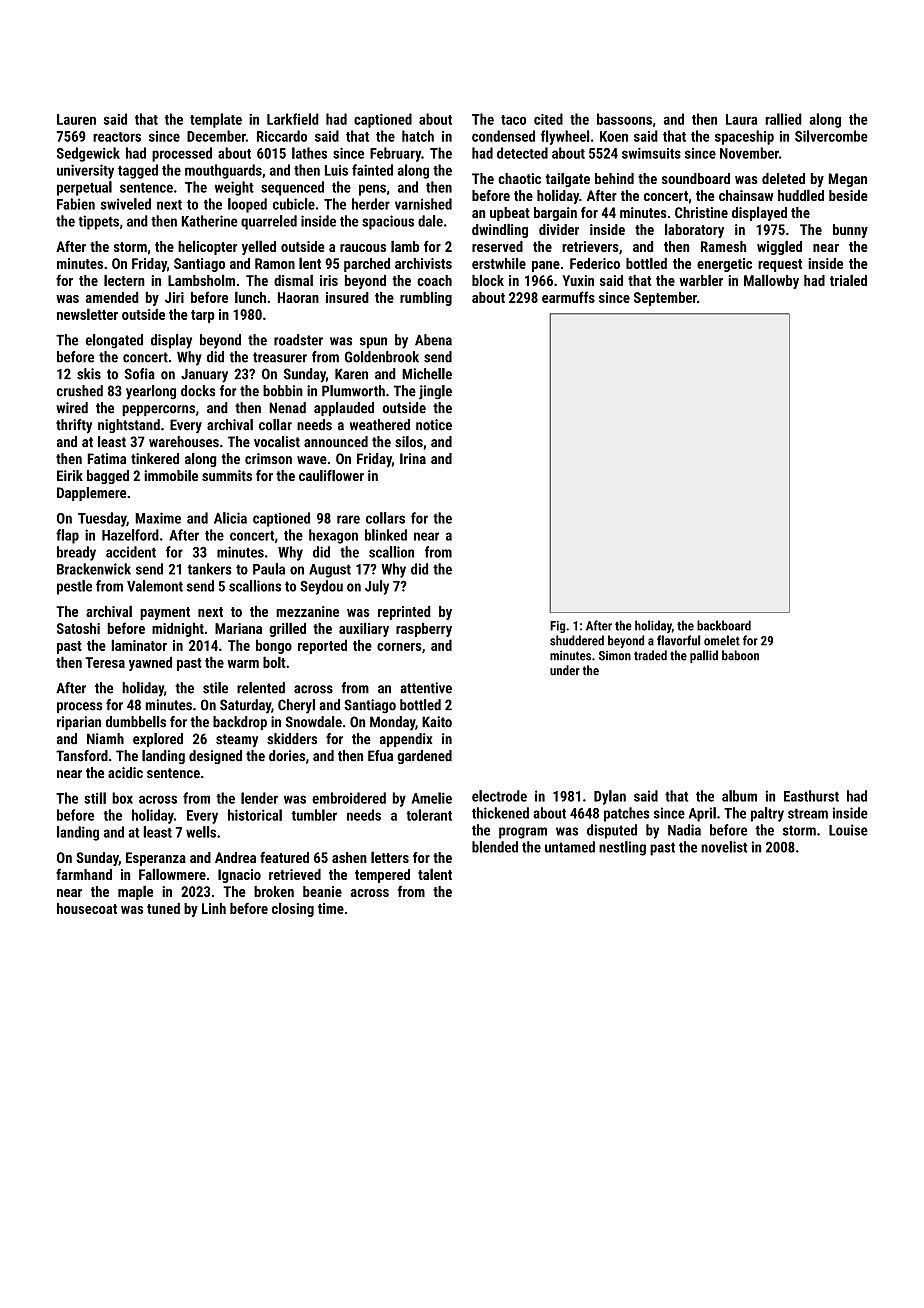 Image resolution: width=924 pixels, height=1308 pixels. I want to click on dumbbells, so click(136, 722).
